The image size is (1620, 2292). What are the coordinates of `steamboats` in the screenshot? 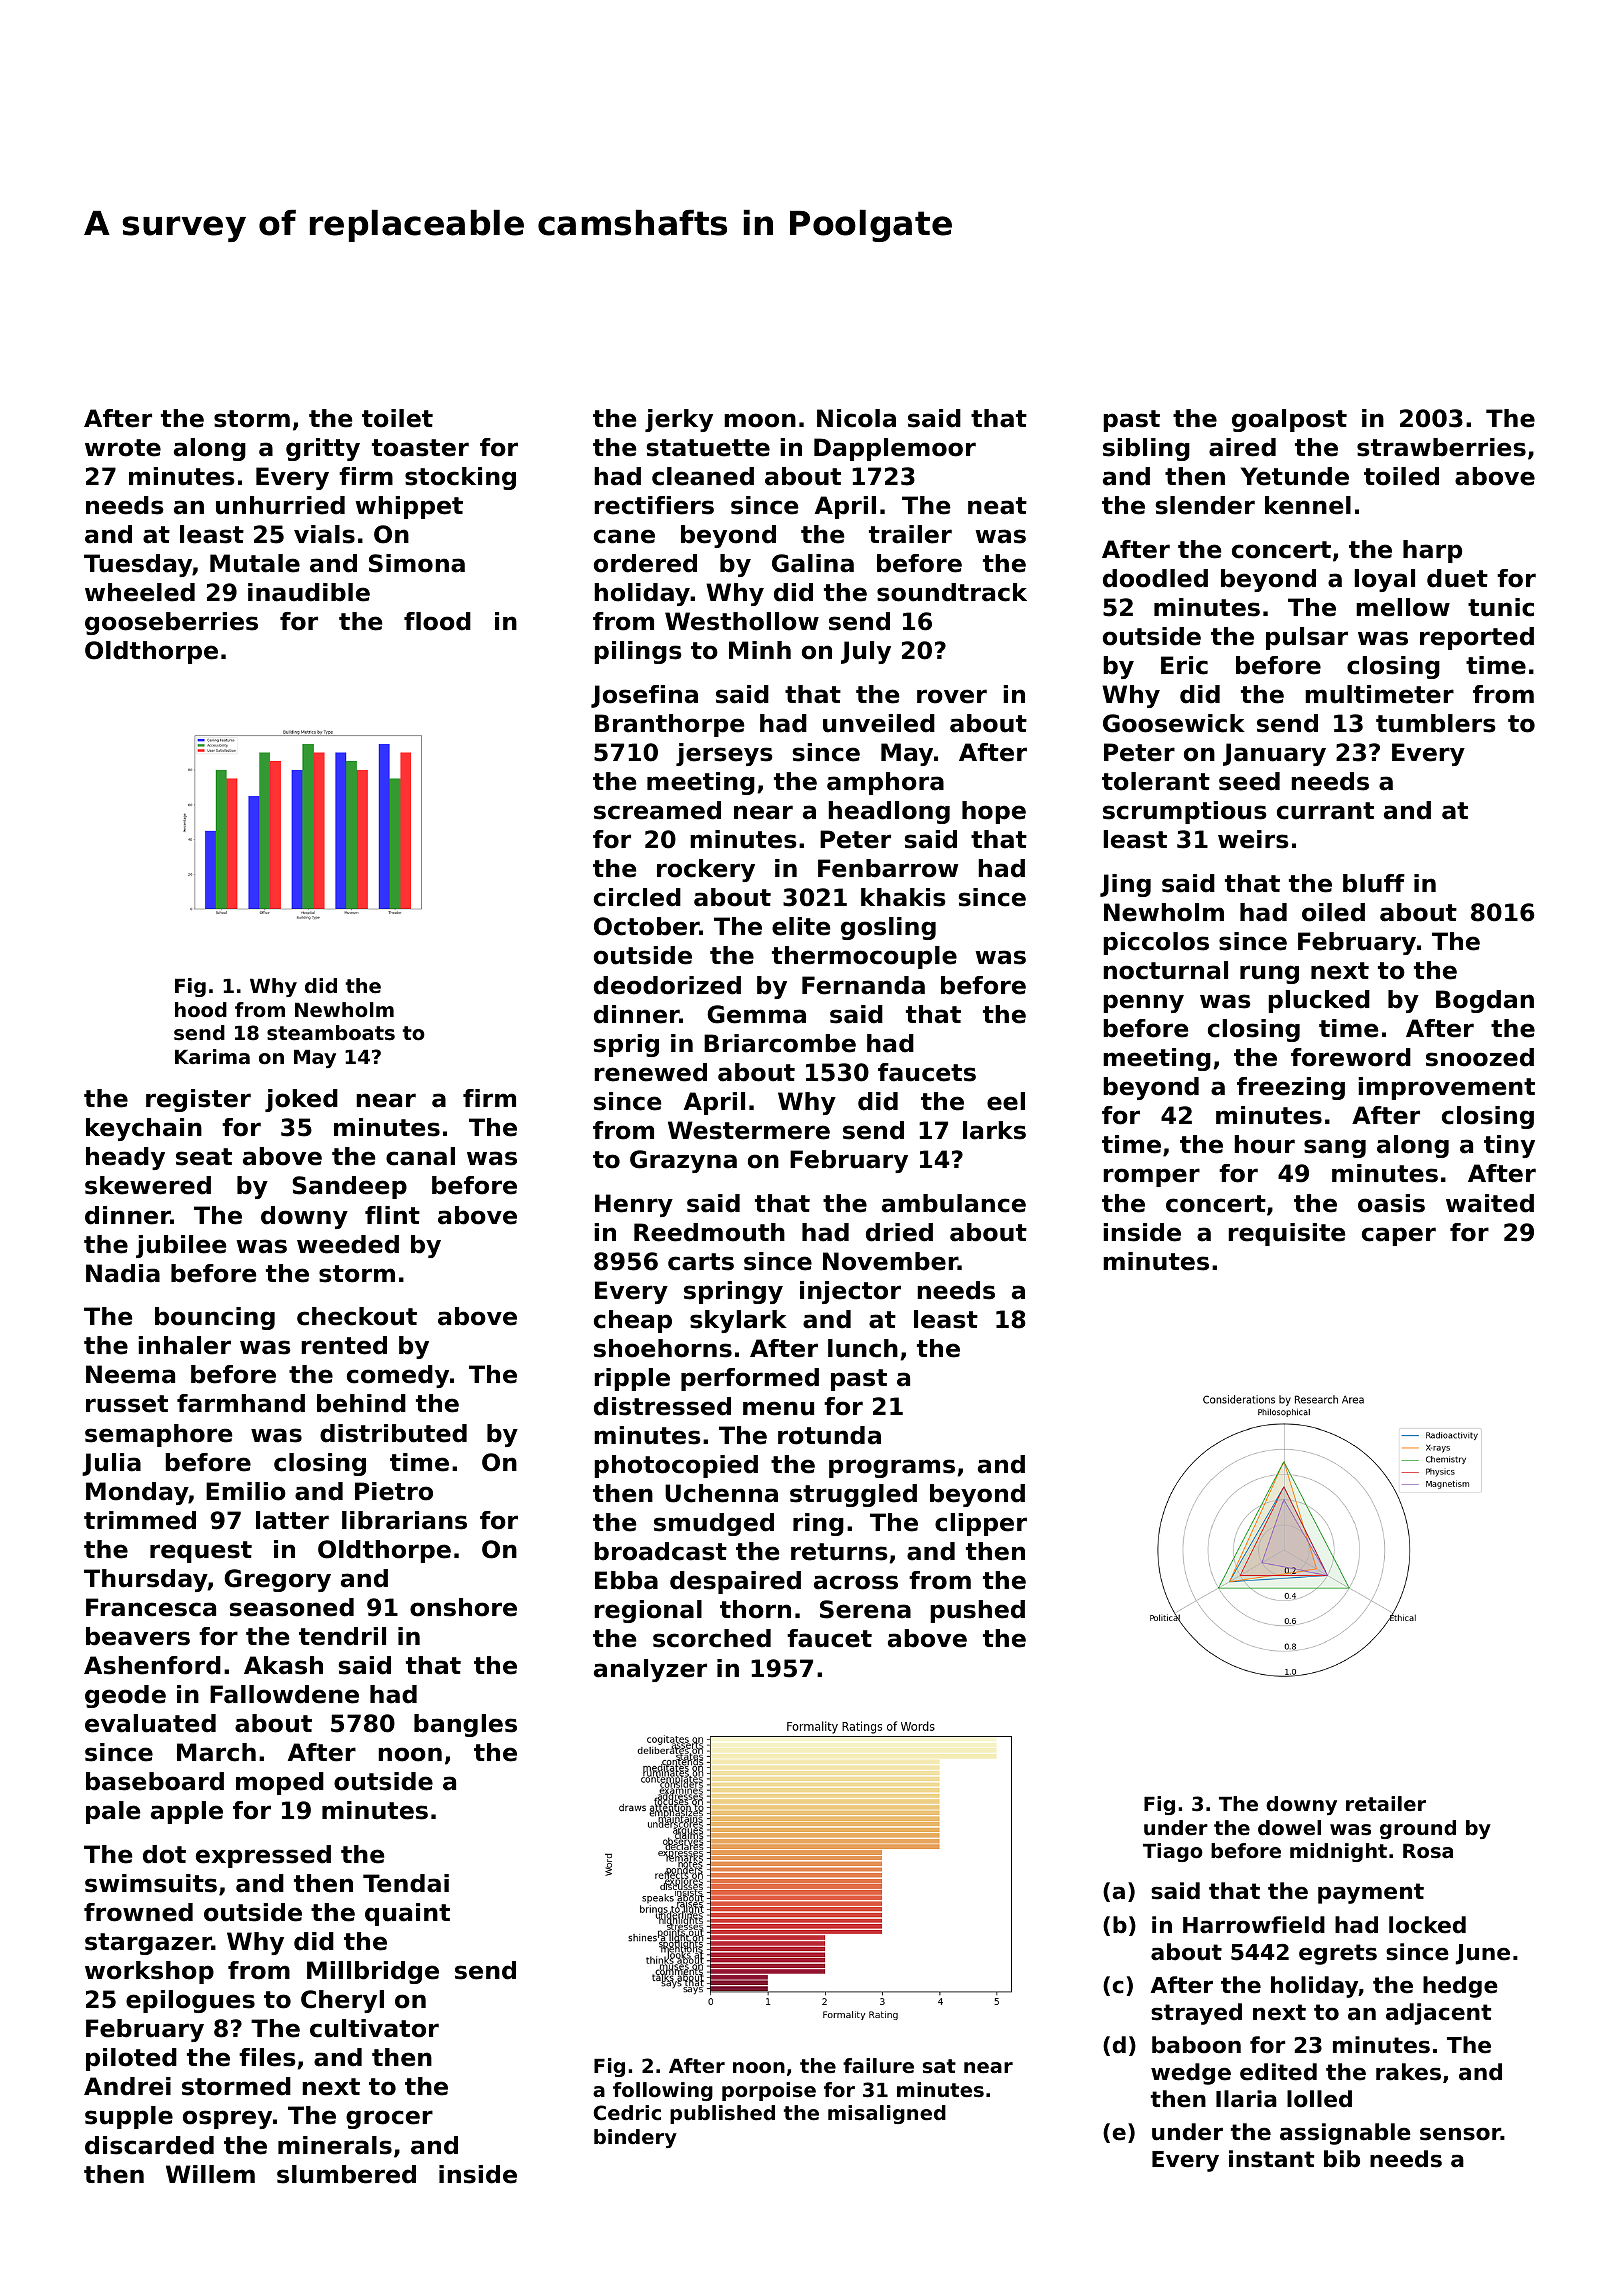 It's located at (331, 1033).
